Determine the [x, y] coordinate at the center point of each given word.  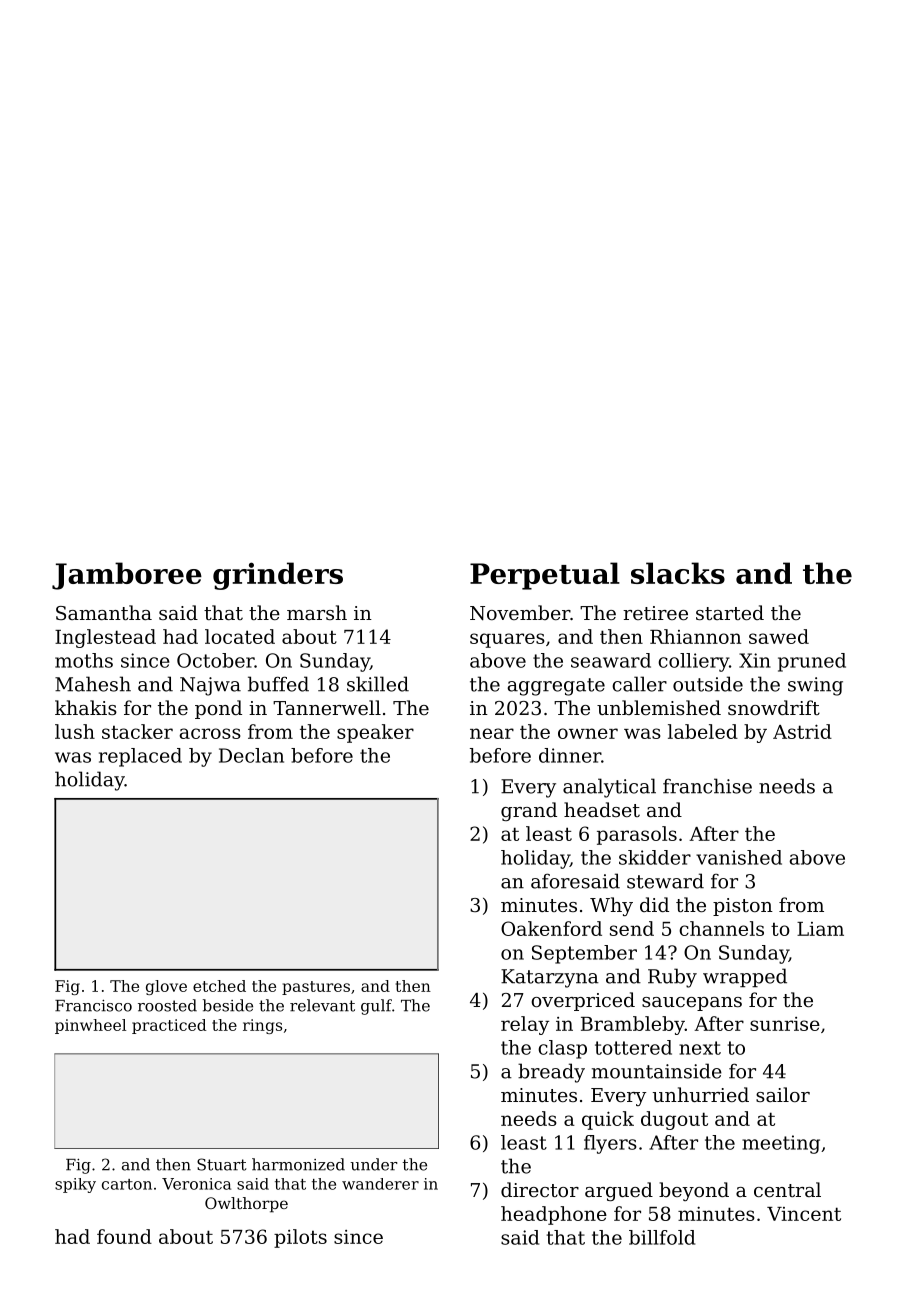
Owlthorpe [246, 1205]
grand [529, 811]
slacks [678, 573]
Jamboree [127, 576]
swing [815, 686]
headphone [554, 1215]
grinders [278, 576]
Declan [251, 755]
